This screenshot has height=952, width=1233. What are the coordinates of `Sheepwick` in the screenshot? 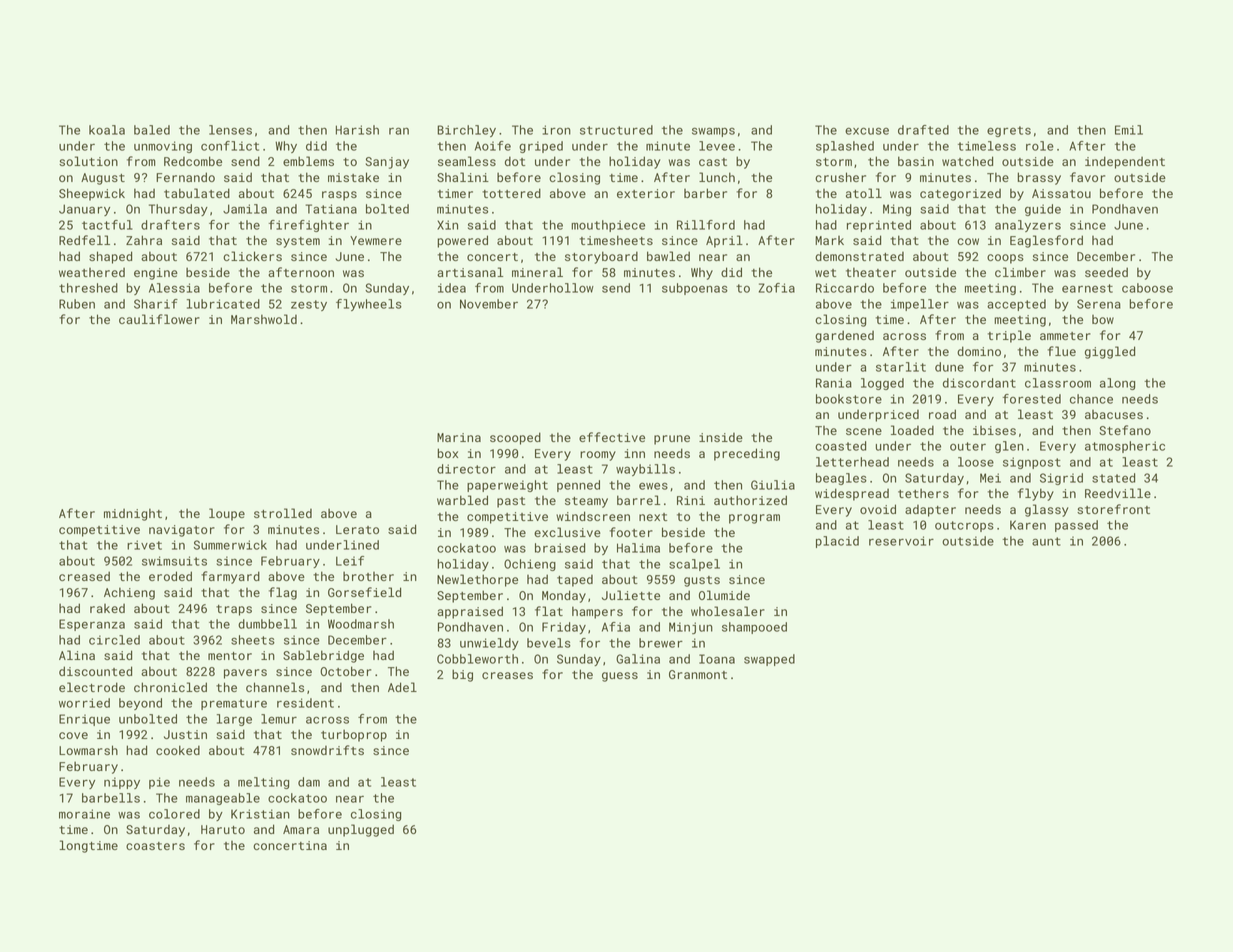 It's located at (92, 194).
